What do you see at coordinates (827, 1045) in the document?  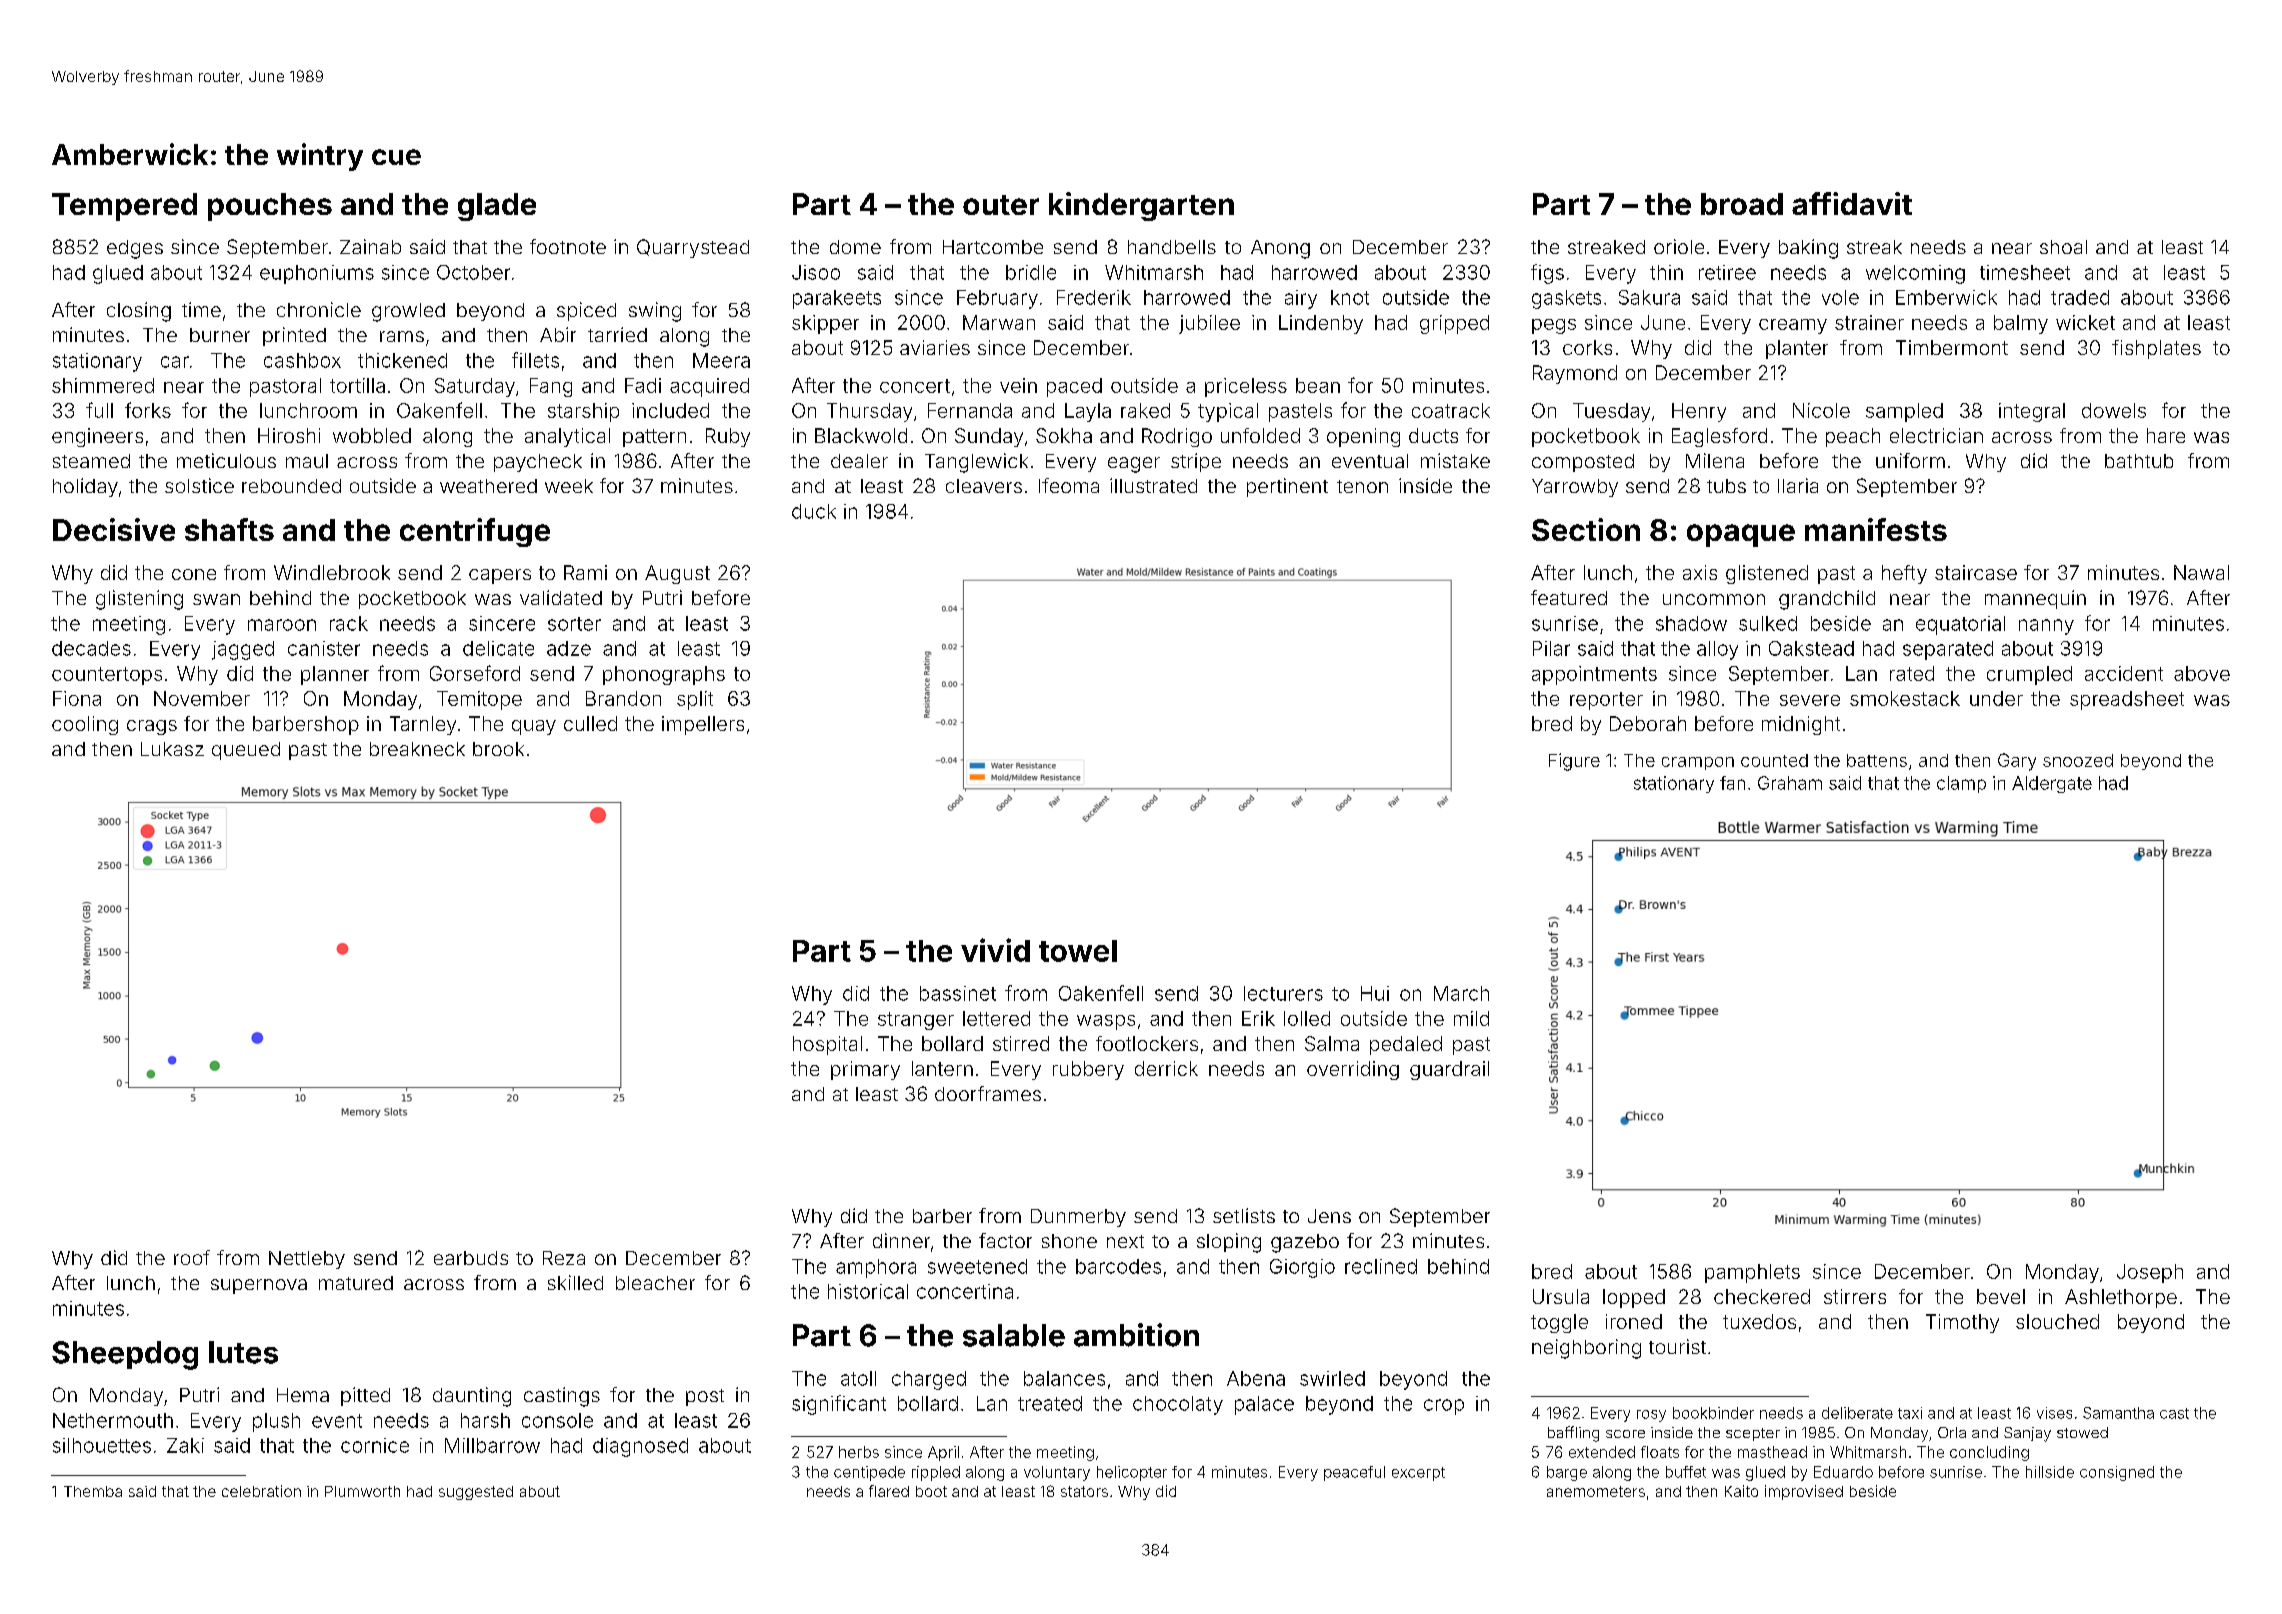 I see `hospital` at bounding box center [827, 1045].
